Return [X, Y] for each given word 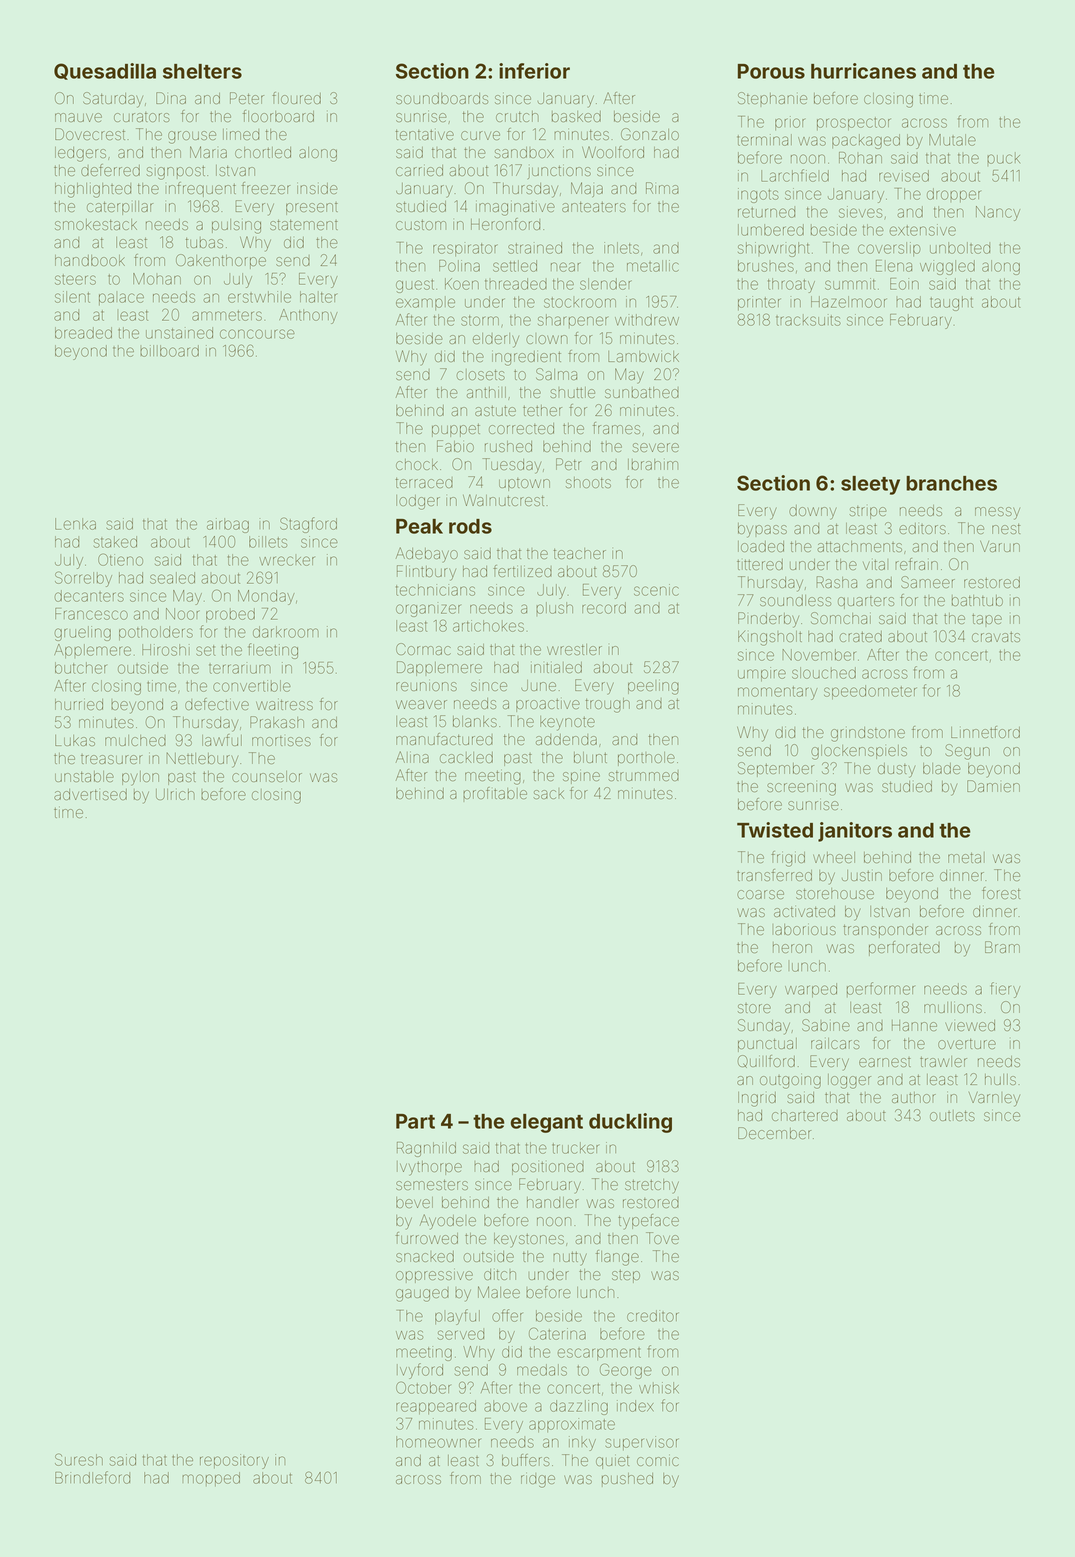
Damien [993, 786]
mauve [78, 117]
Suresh [79, 1459]
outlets [952, 1115]
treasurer [112, 759]
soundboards [442, 98]
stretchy [652, 1186]
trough [608, 705]
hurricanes [863, 71]
